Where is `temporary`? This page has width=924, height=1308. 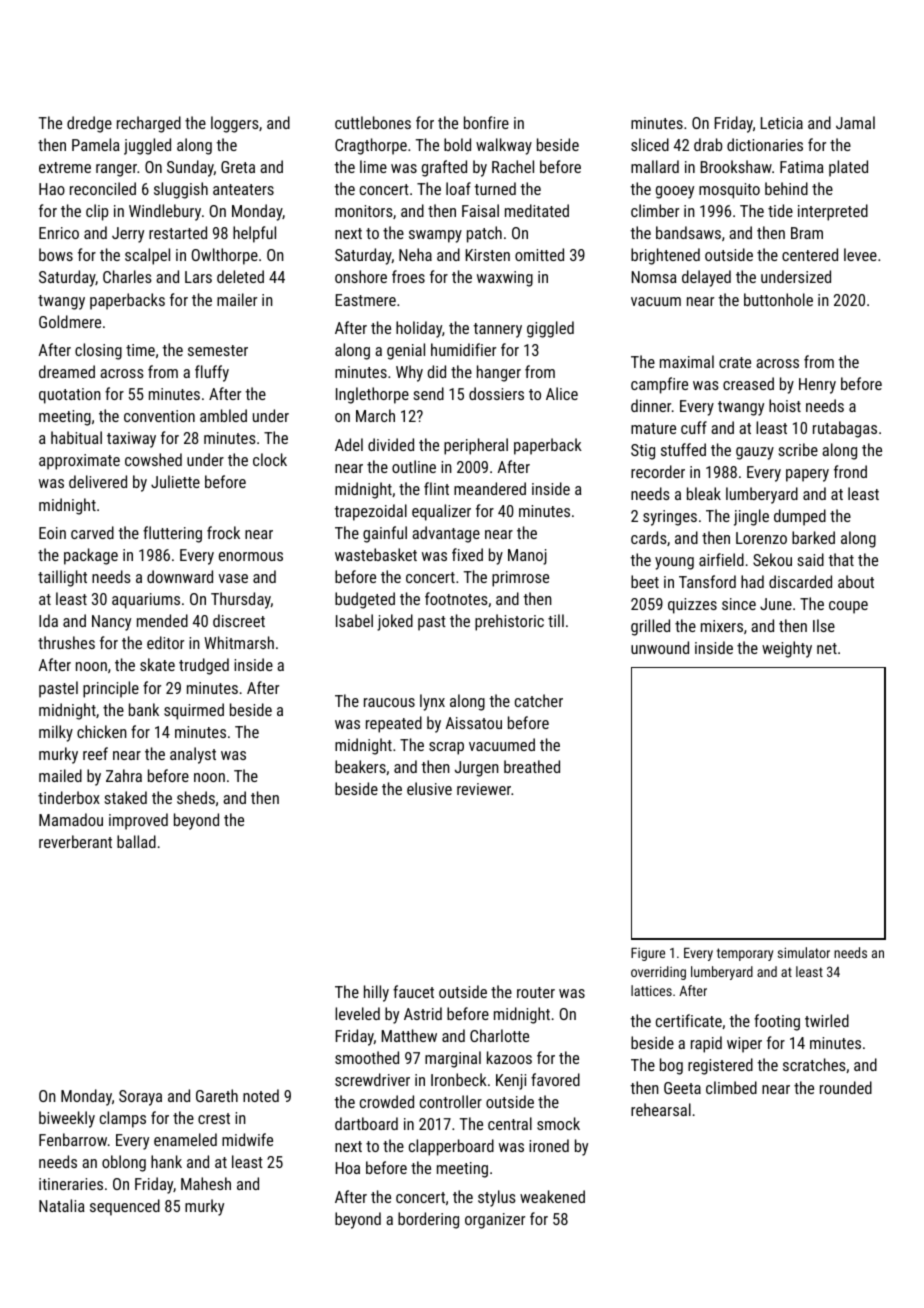
temporary is located at coordinates (745, 954).
